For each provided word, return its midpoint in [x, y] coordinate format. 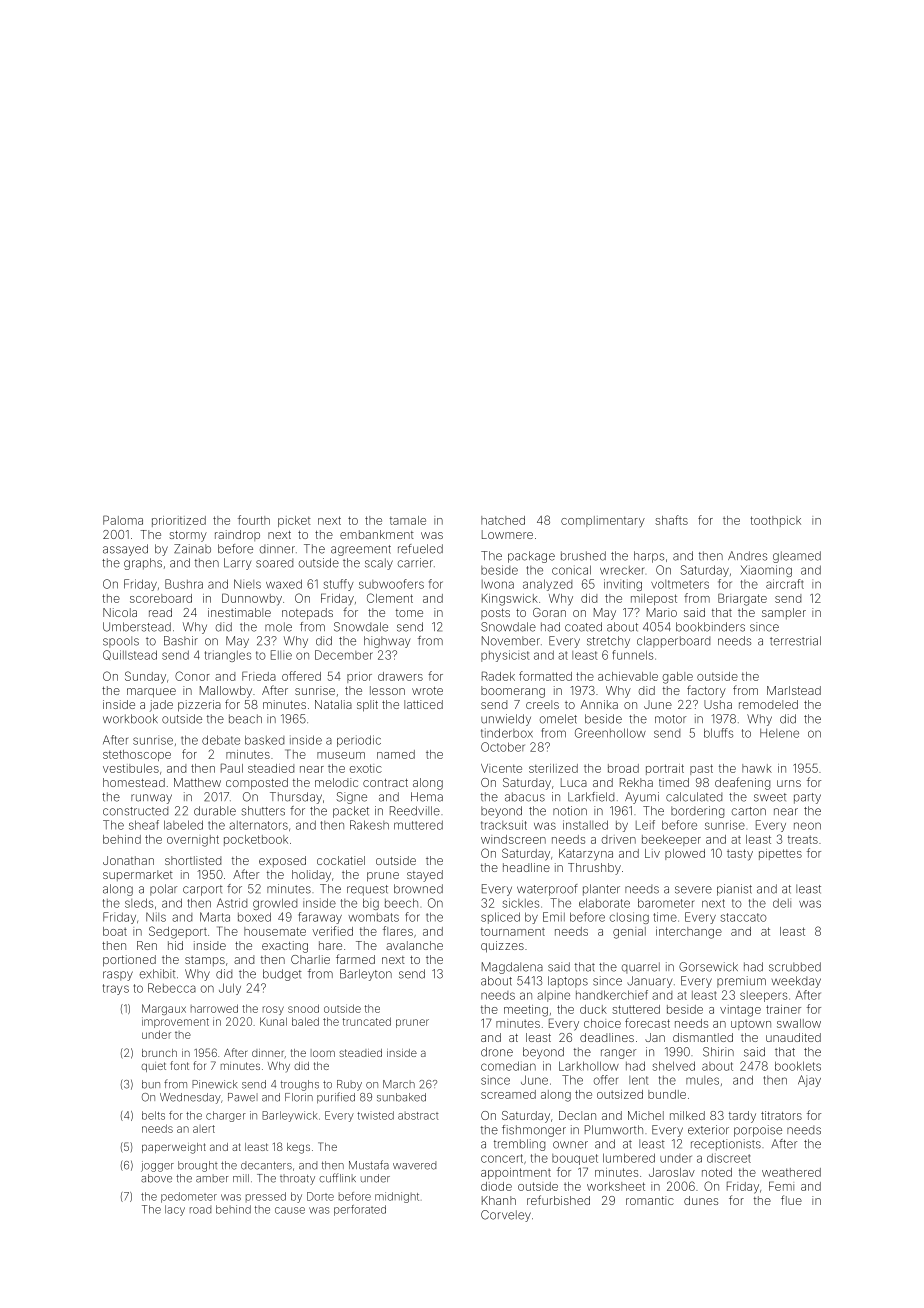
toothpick [775, 521]
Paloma [123, 520]
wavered [414, 1165]
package [531, 557]
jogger [157, 1166]
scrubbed [795, 967]
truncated [367, 1021]
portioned [129, 961]
